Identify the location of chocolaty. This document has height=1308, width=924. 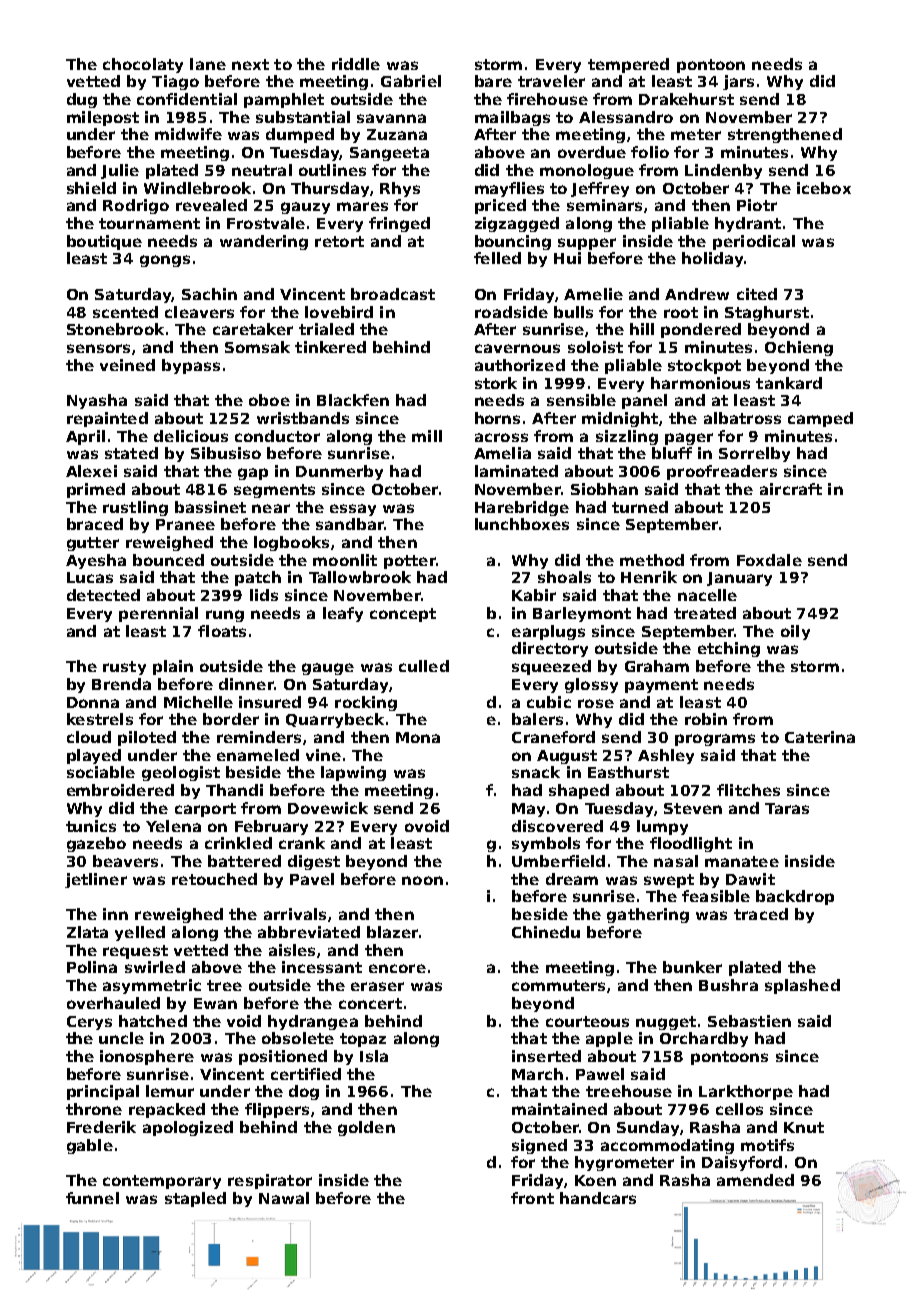
(143, 65).
